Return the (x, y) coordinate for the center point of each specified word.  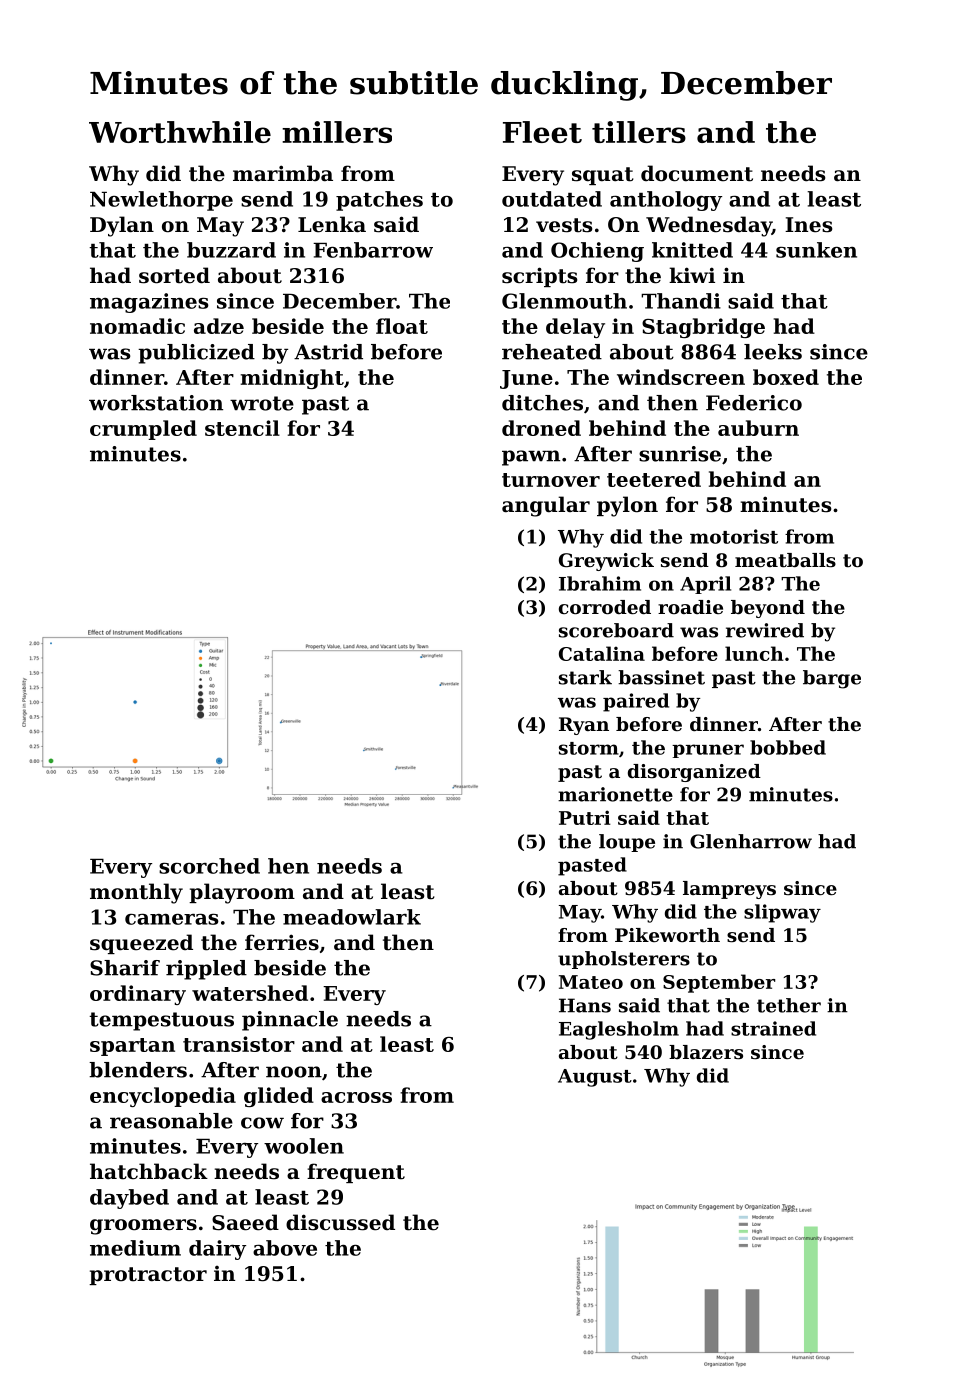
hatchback (149, 1171)
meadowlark (352, 917)
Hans (585, 1005)
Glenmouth (564, 301)
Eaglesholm (619, 1030)
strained (773, 1028)
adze (219, 326)
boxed (786, 377)
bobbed (788, 747)
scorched (209, 866)
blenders (138, 1070)
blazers (706, 1052)
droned (541, 428)
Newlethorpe (161, 201)
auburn (758, 428)
